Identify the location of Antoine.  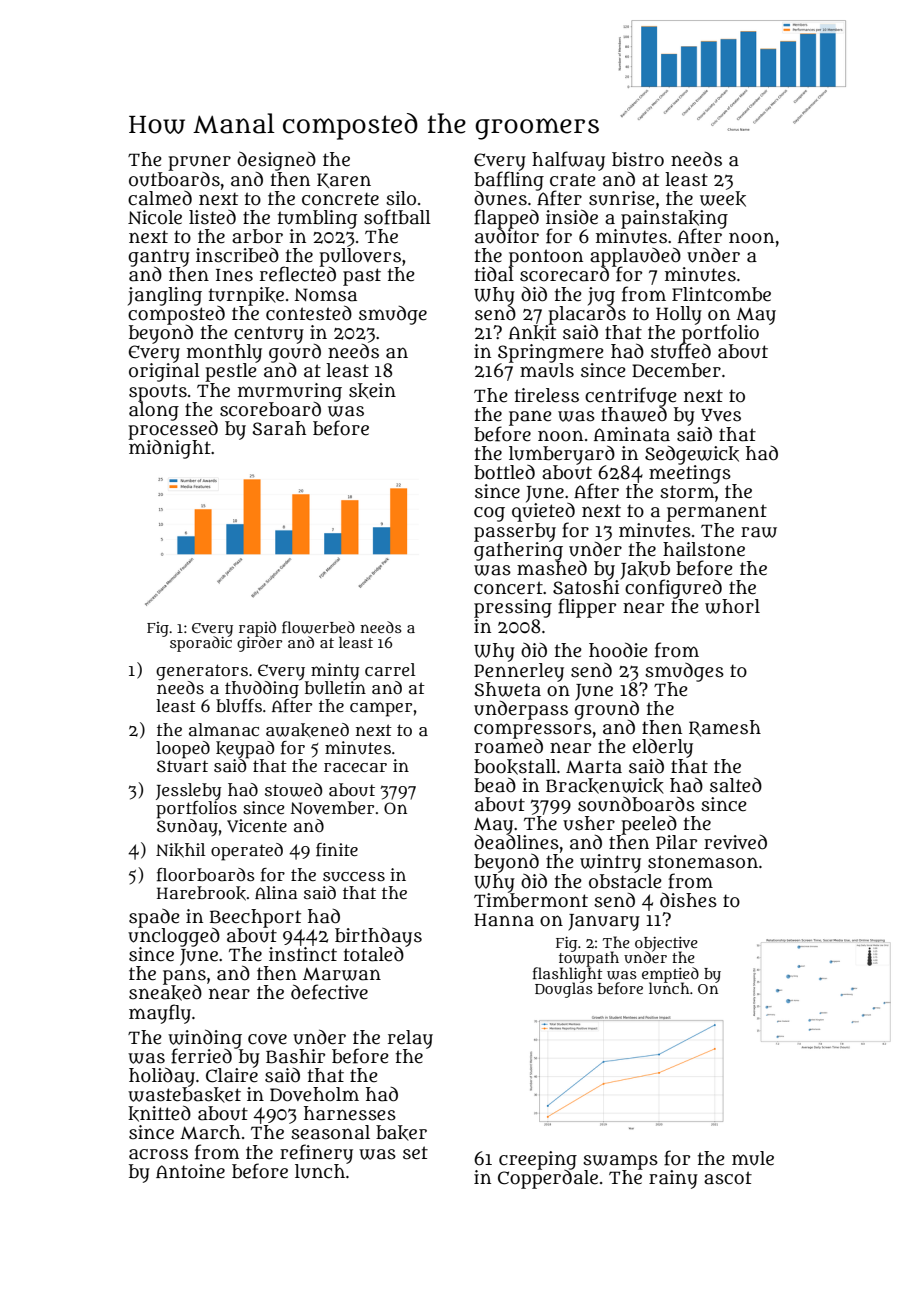
(190, 1171).
